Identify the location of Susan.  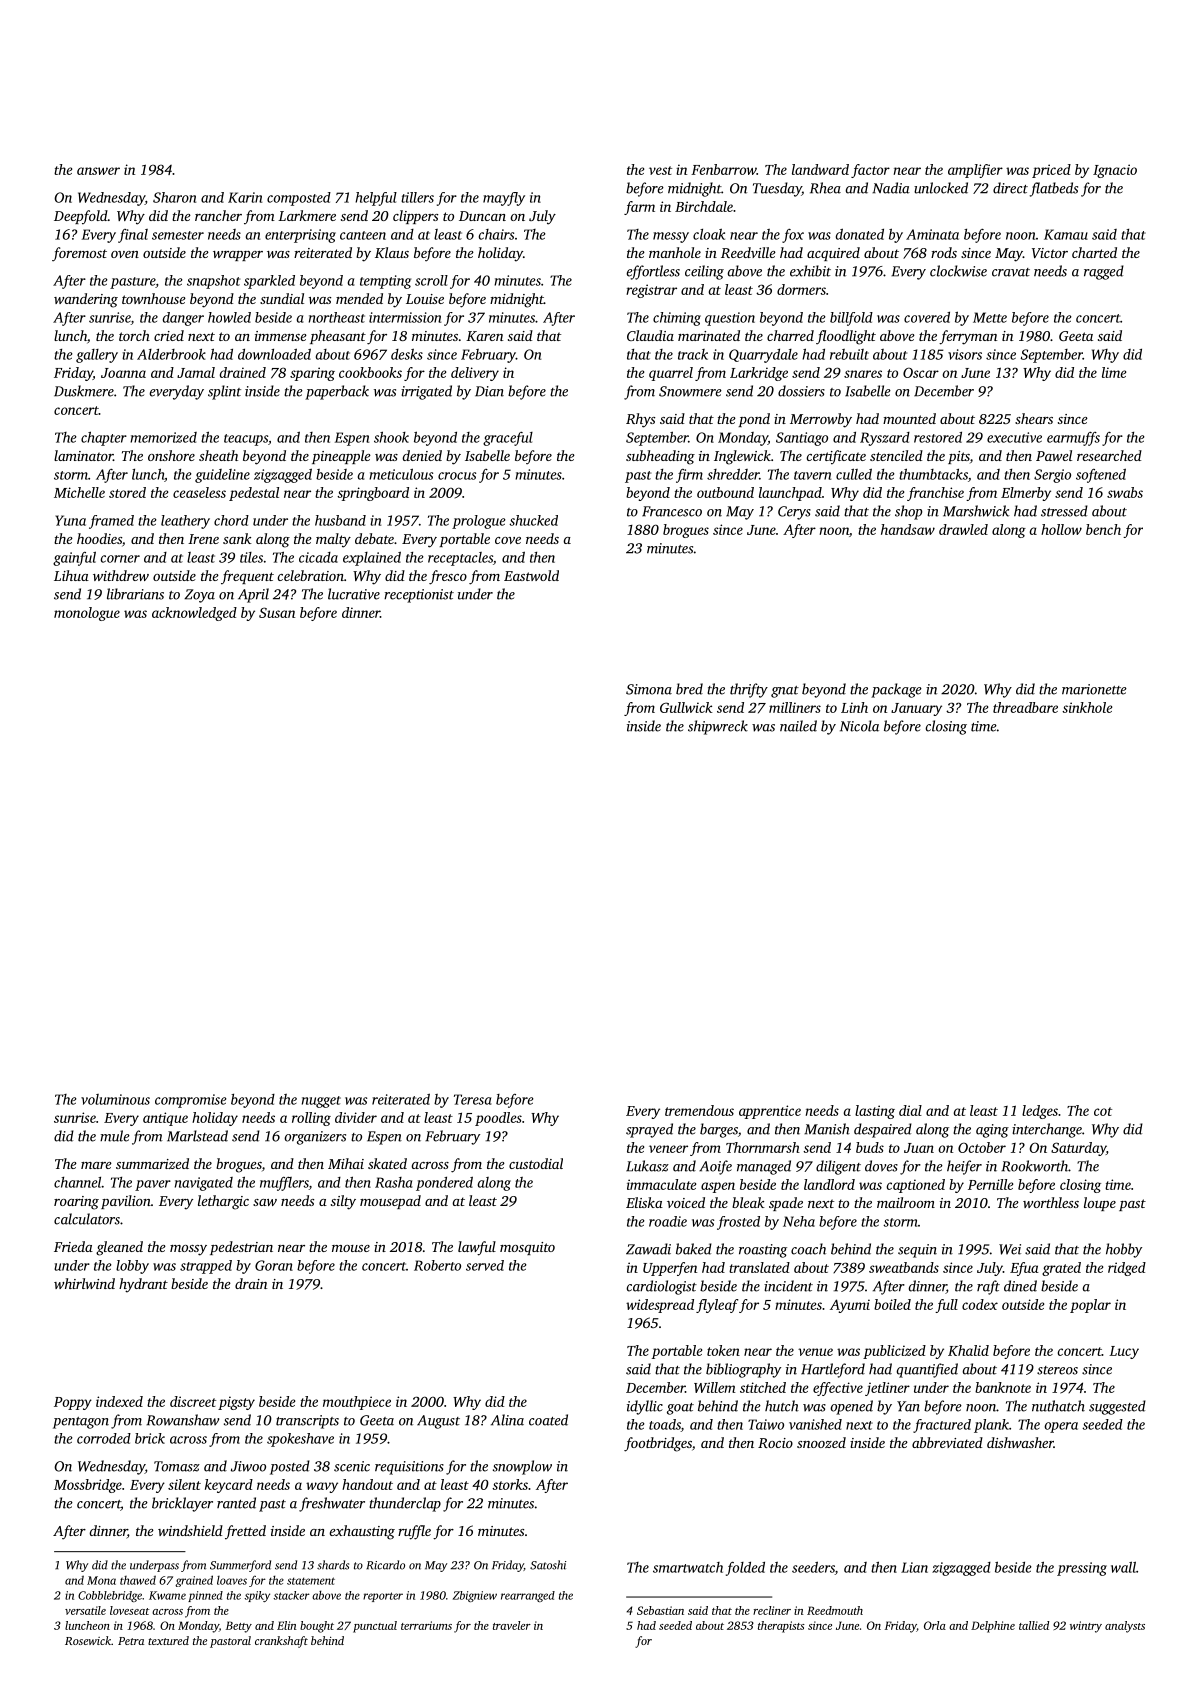
(277, 612).
